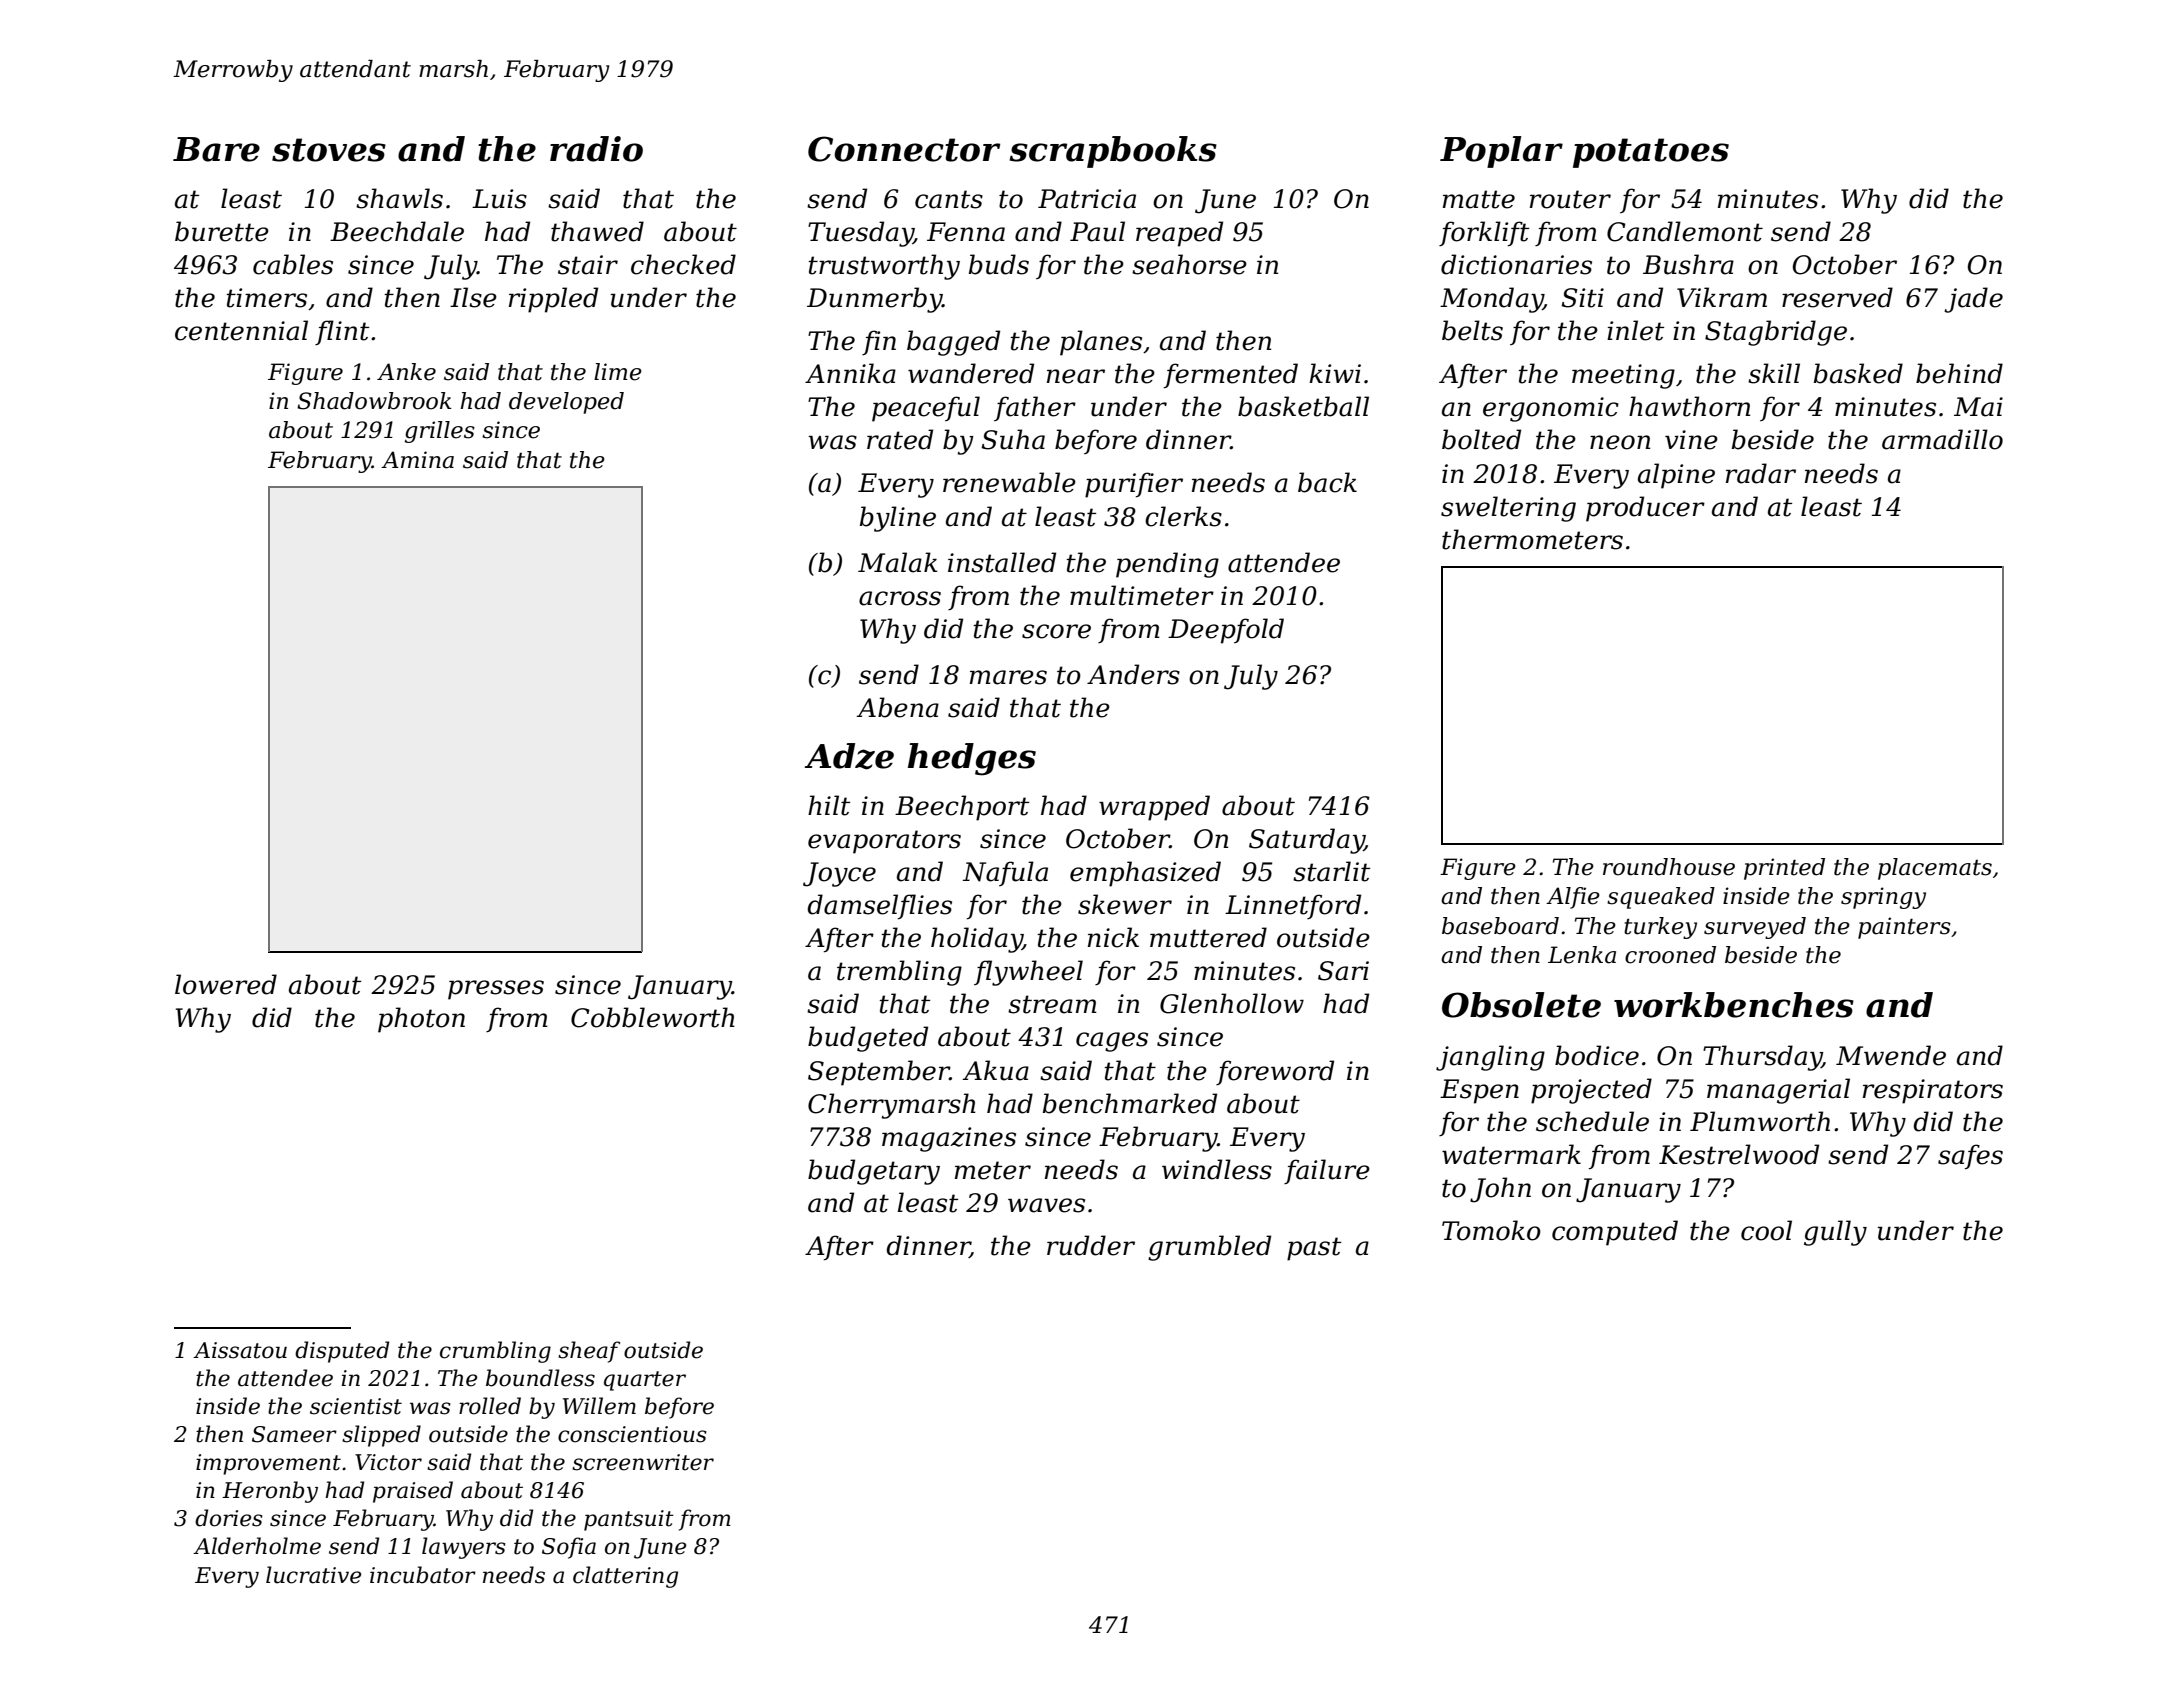 The height and width of the screenshot is (1683, 2178). What do you see at coordinates (625, 1577) in the screenshot?
I see `clattering` at bounding box center [625, 1577].
